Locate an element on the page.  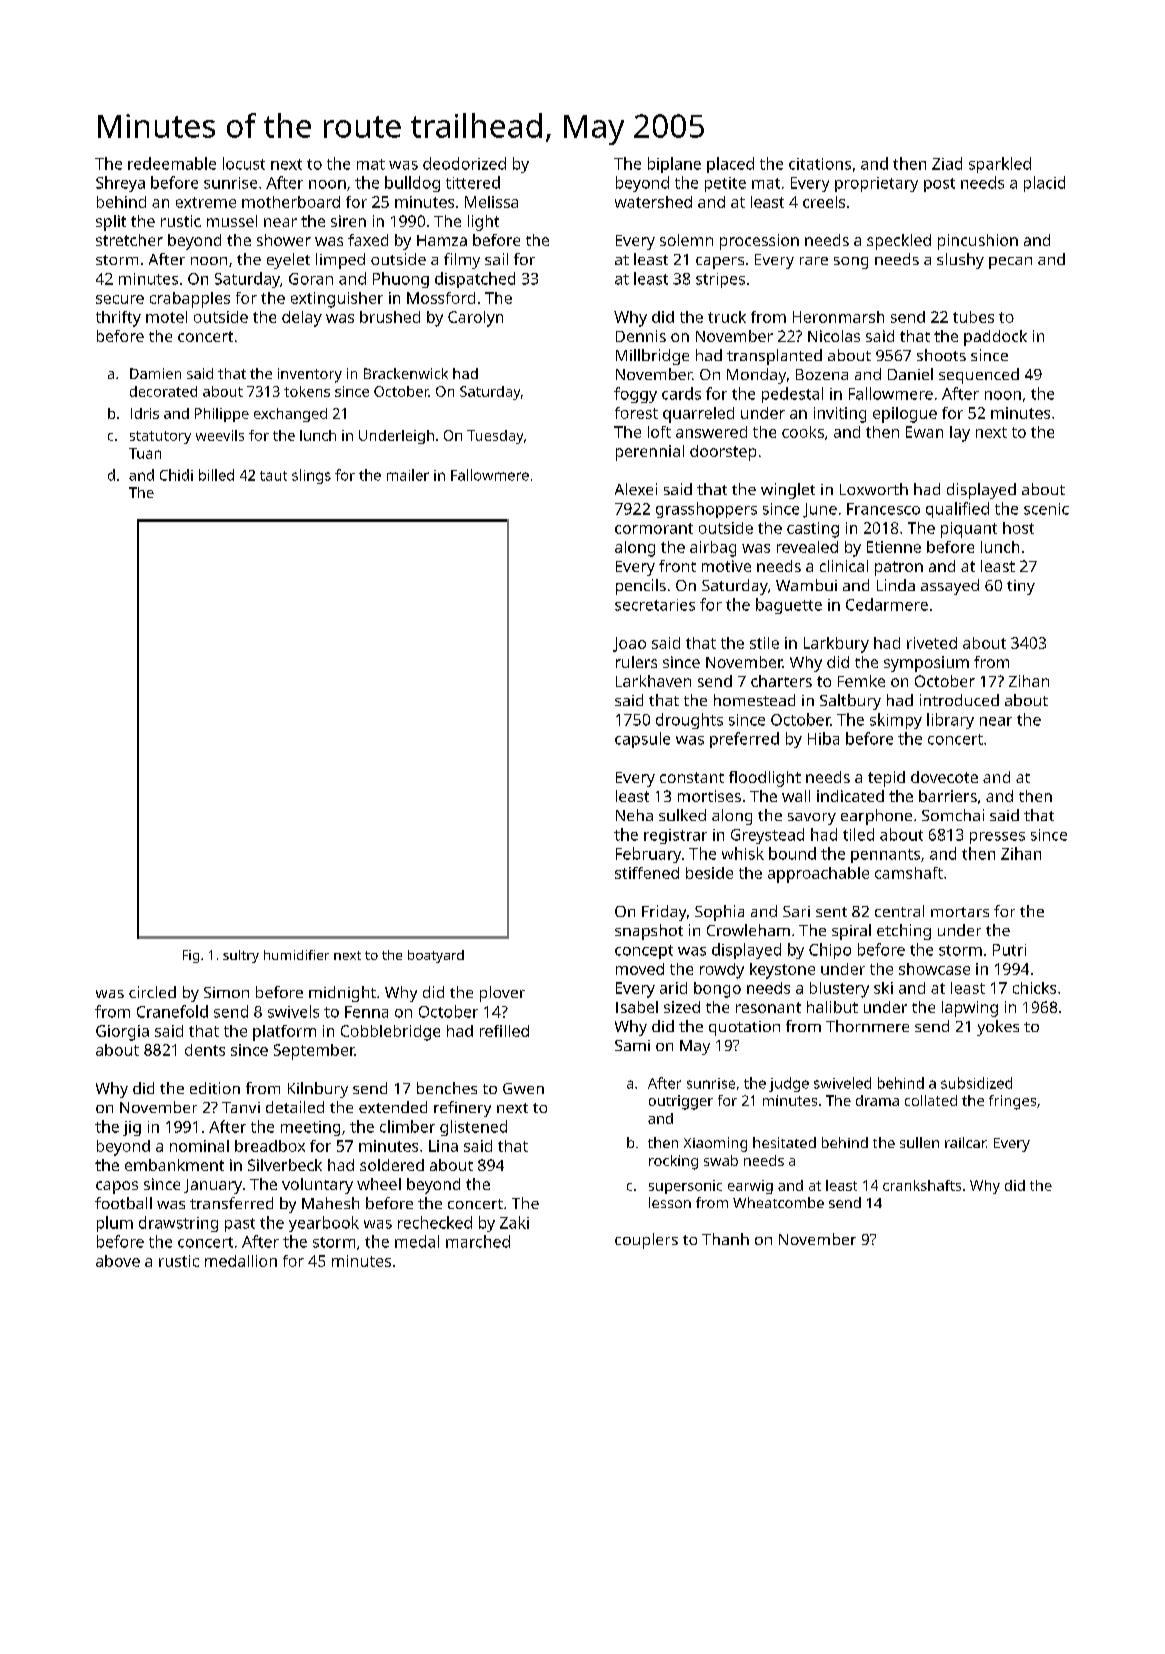
presses is located at coordinates (997, 838).
